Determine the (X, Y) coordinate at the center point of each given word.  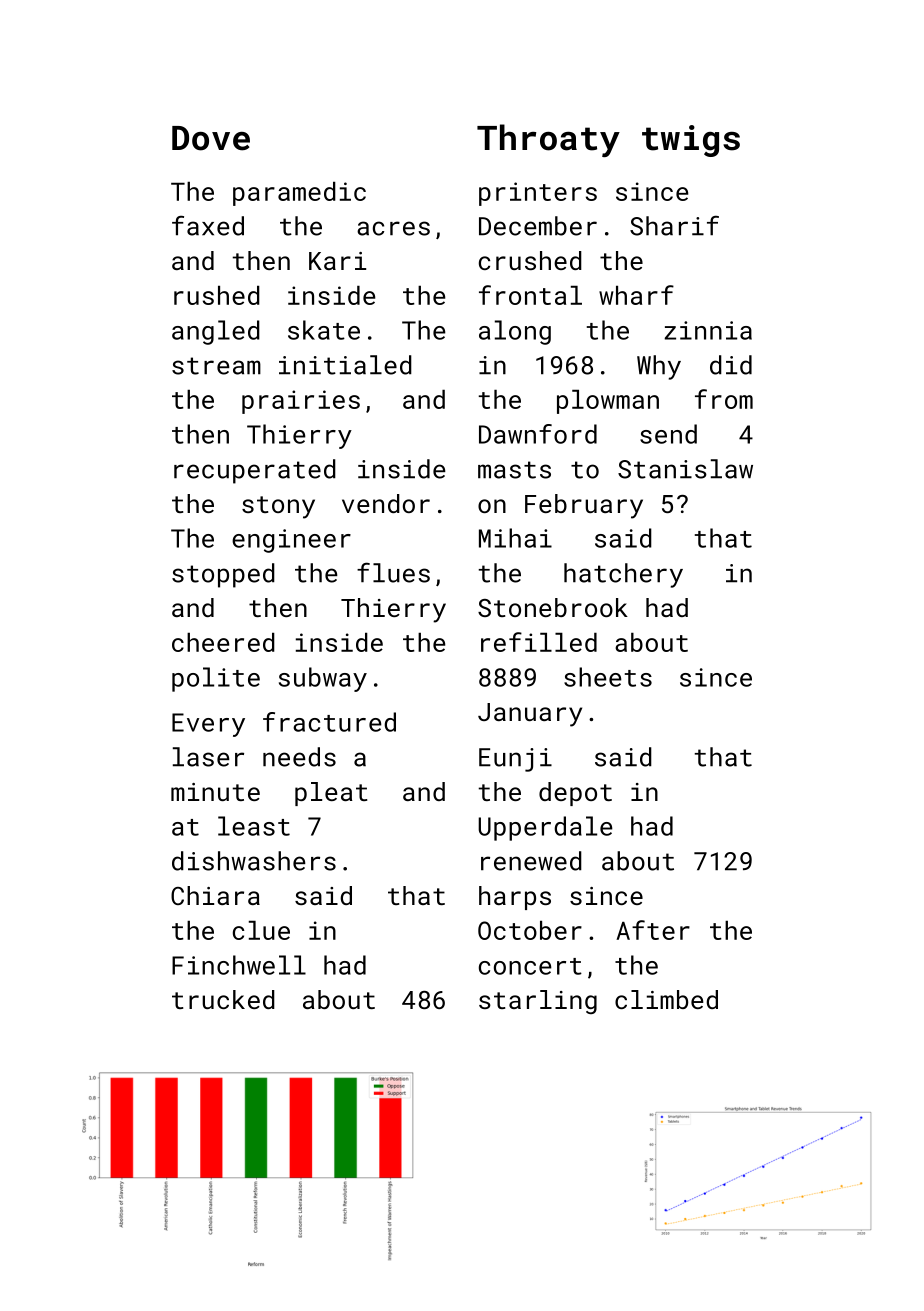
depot (575, 794)
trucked (223, 999)
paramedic (299, 194)
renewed (531, 861)
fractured (329, 722)
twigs (691, 141)
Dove (211, 138)
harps (515, 898)
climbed (666, 999)
